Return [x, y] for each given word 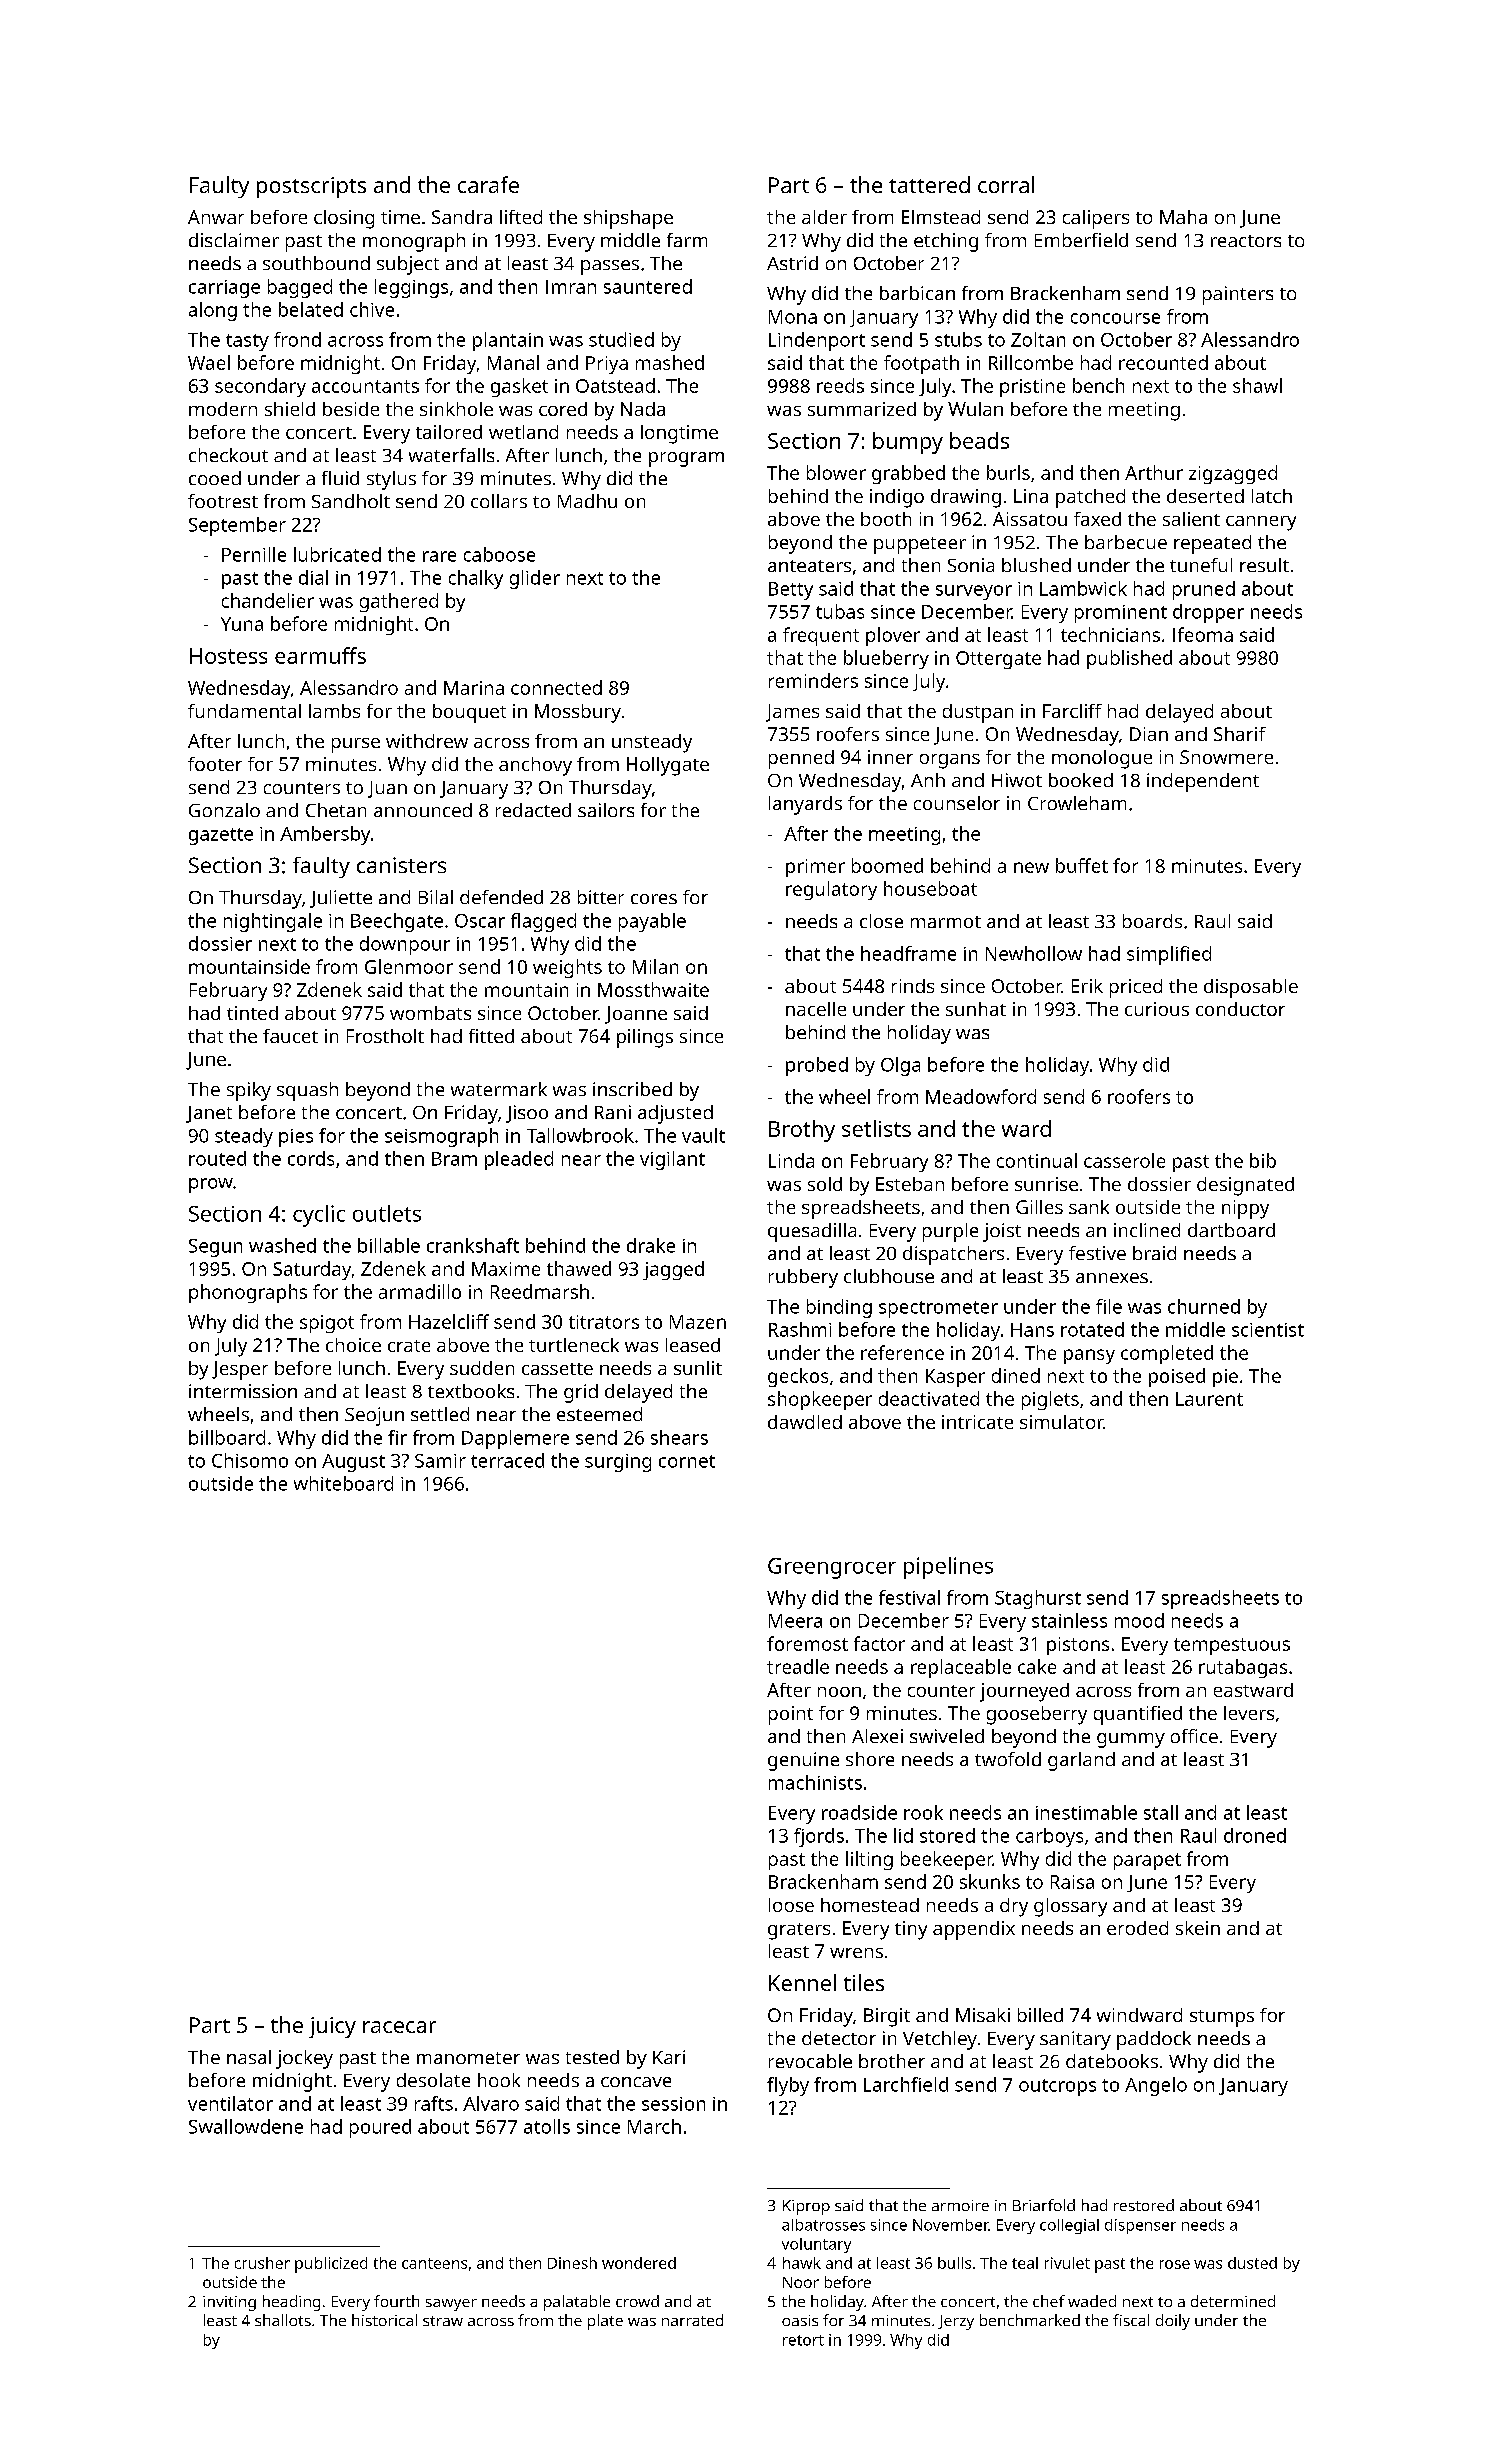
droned [1255, 1835]
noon [839, 1692]
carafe [488, 184]
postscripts [311, 187]
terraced [507, 1460]
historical [384, 2320]
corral [1006, 184]
